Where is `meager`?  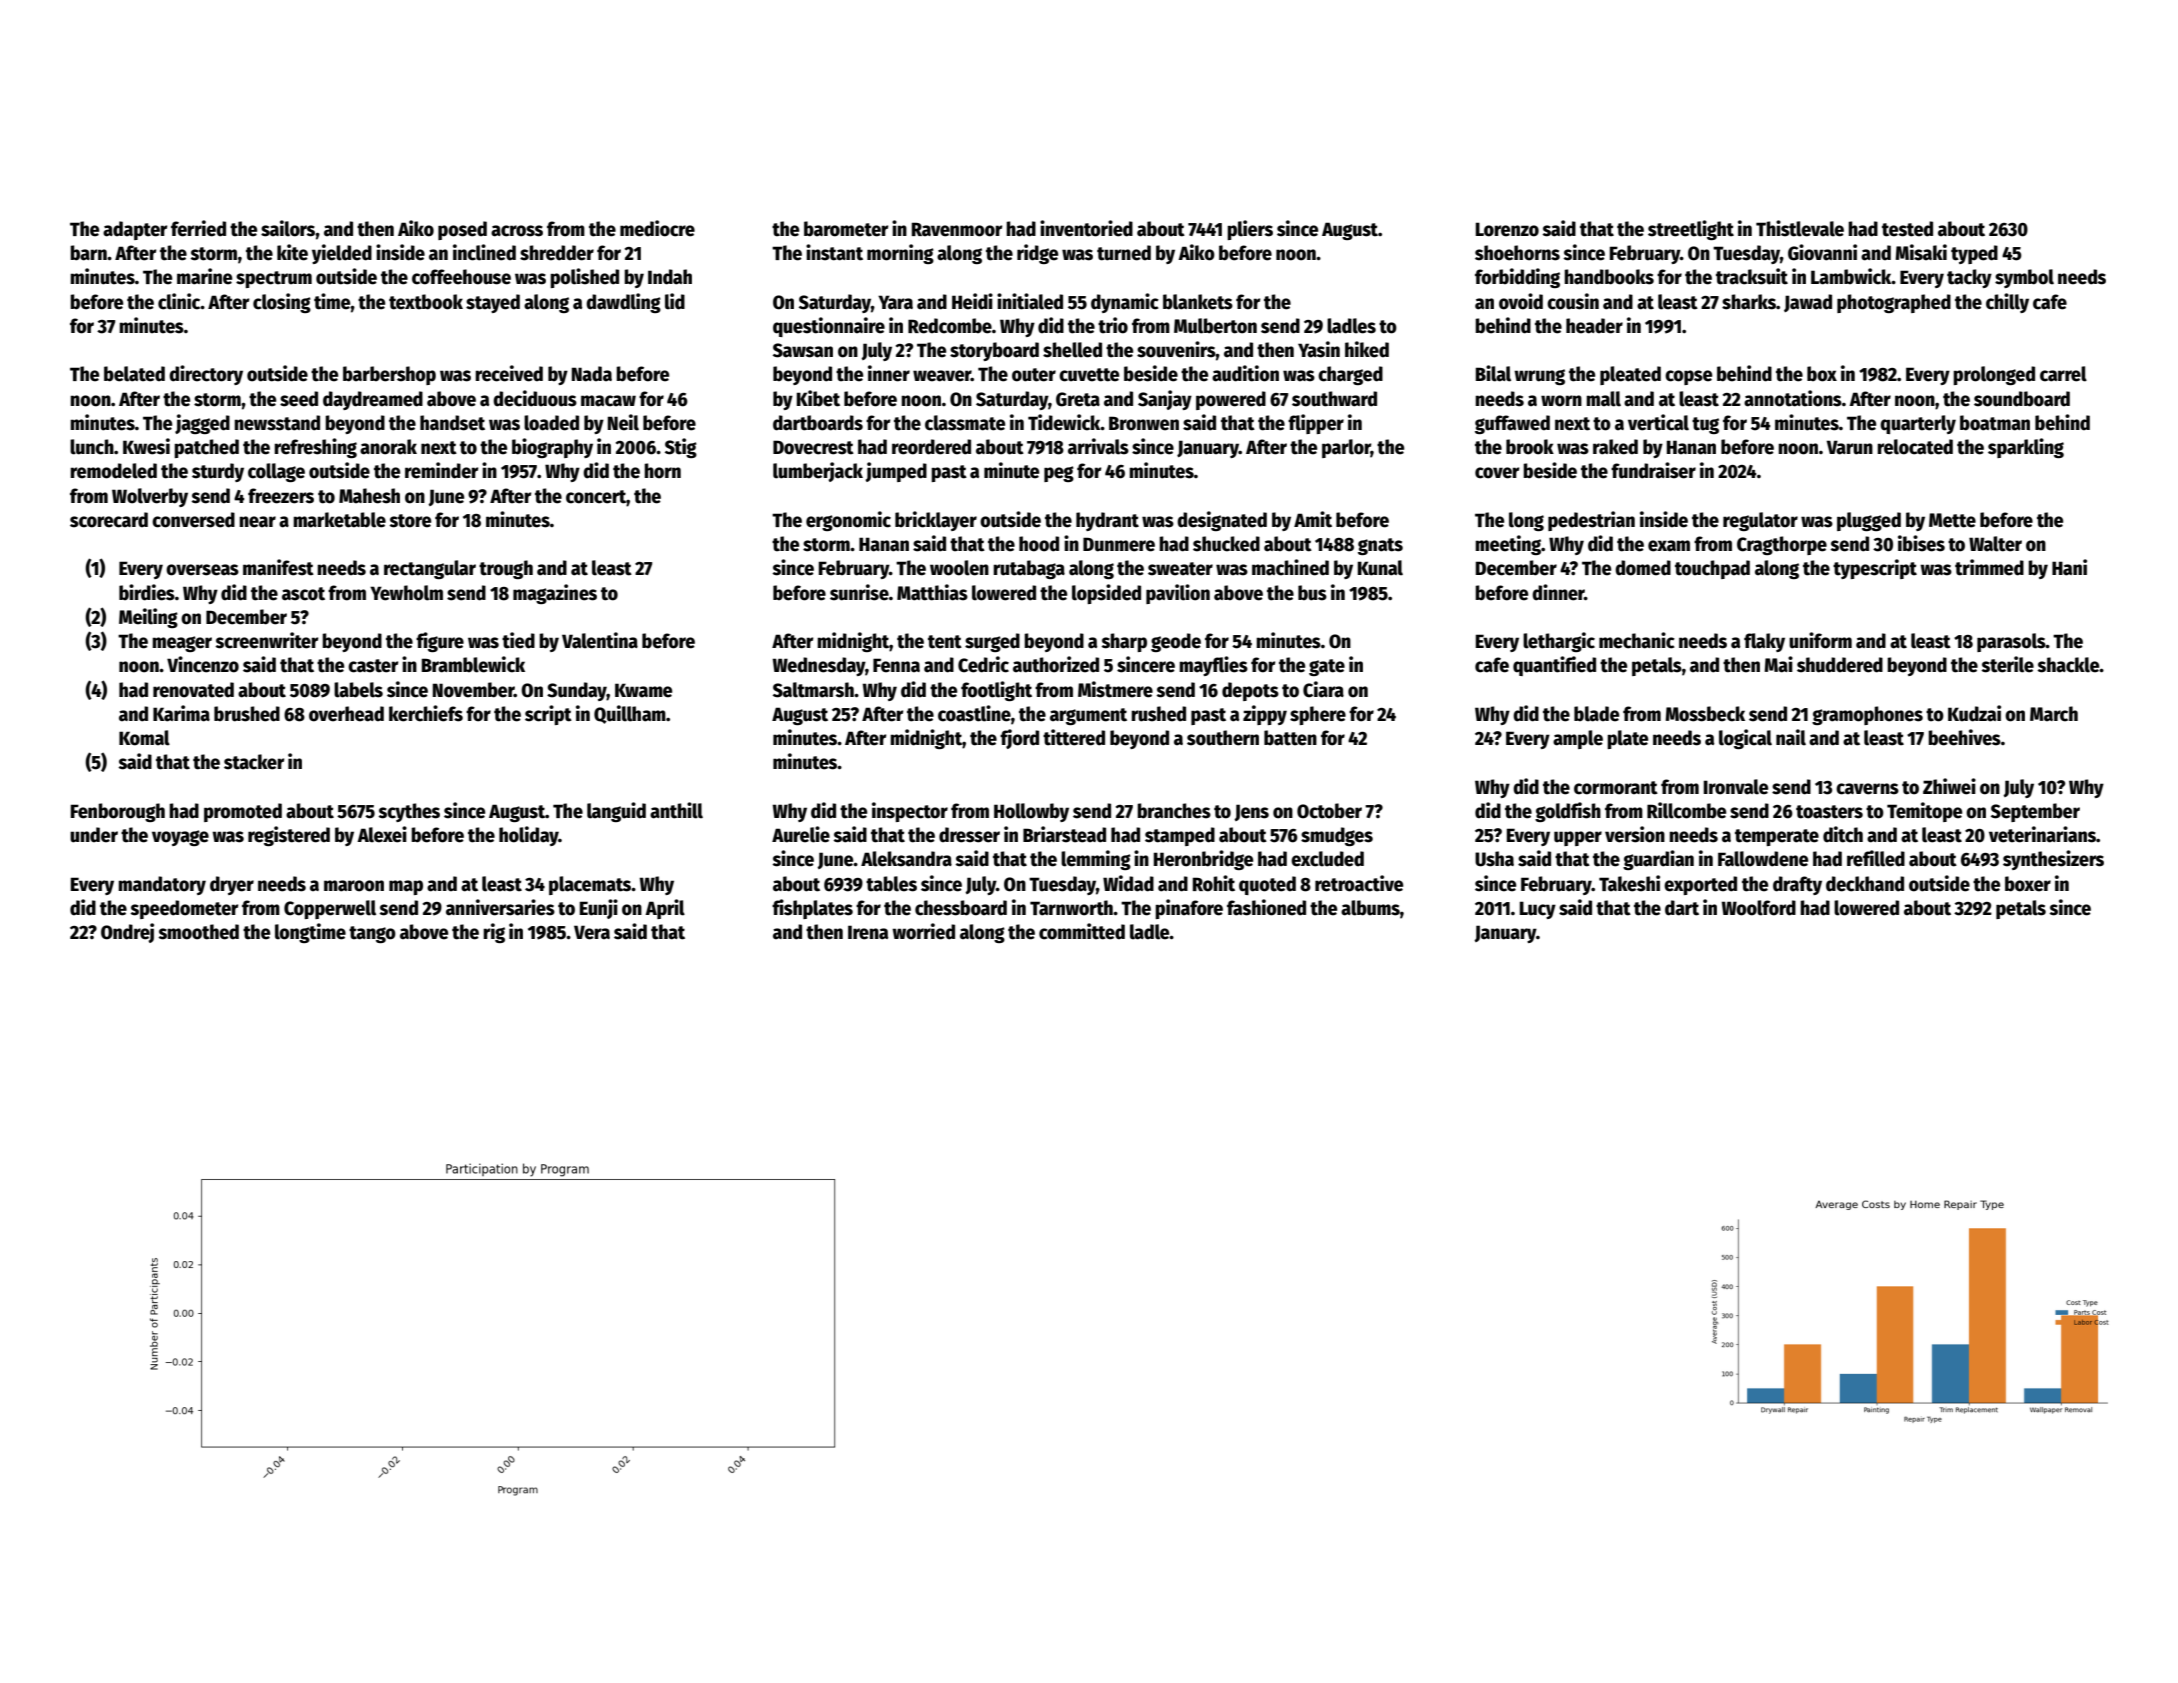 meager is located at coordinates (182, 644).
